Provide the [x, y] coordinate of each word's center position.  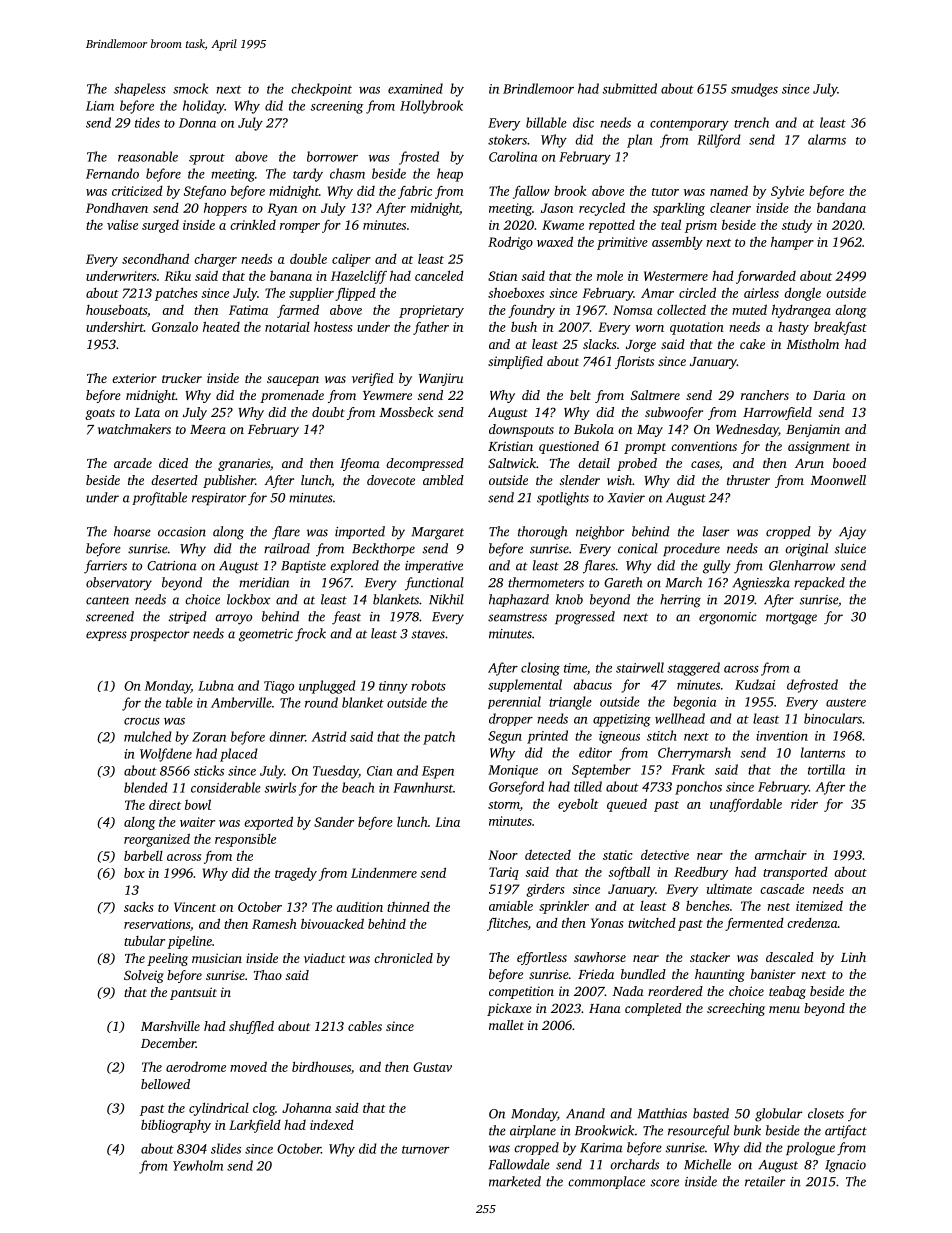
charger [215, 260]
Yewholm [198, 1165]
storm [504, 805]
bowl [198, 804]
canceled [439, 276]
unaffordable [746, 805]
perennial [514, 702]
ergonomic [728, 618]
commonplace [606, 1182]
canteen [107, 600]
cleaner [730, 208]
